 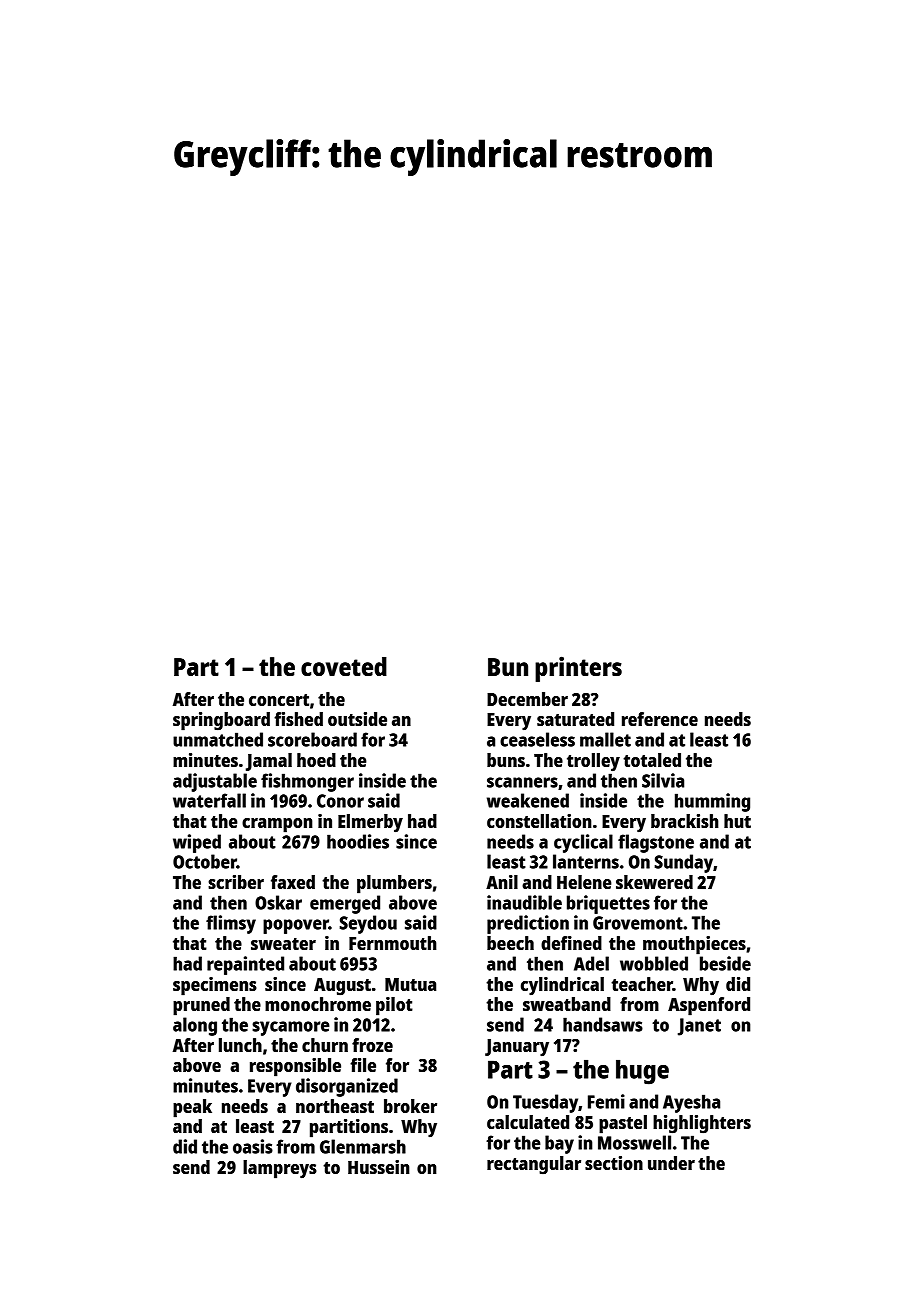 I want to click on coveted, so click(x=344, y=666).
